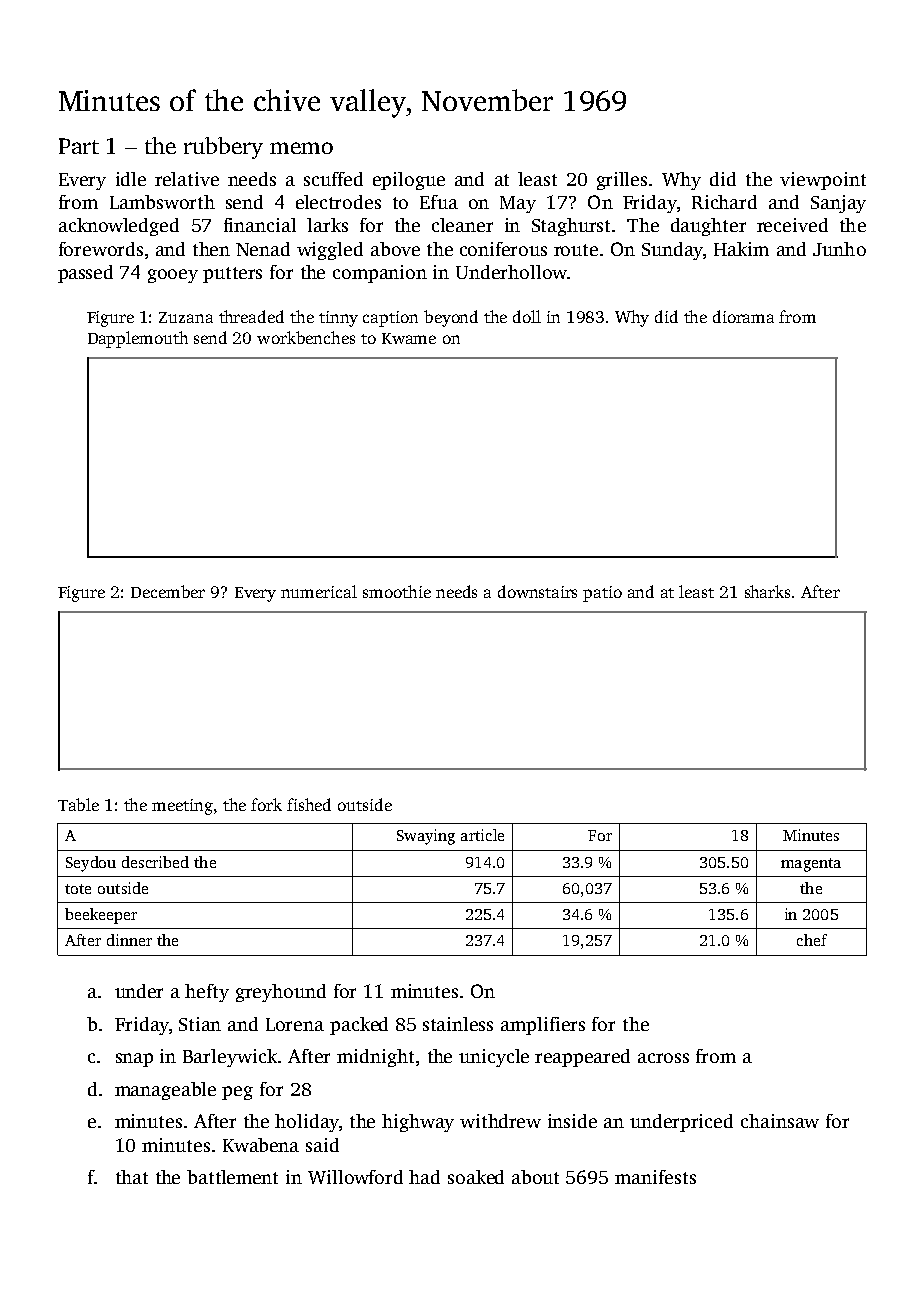 The image size is (924, 1308). I want to click on magenta, so click(811, 865).
